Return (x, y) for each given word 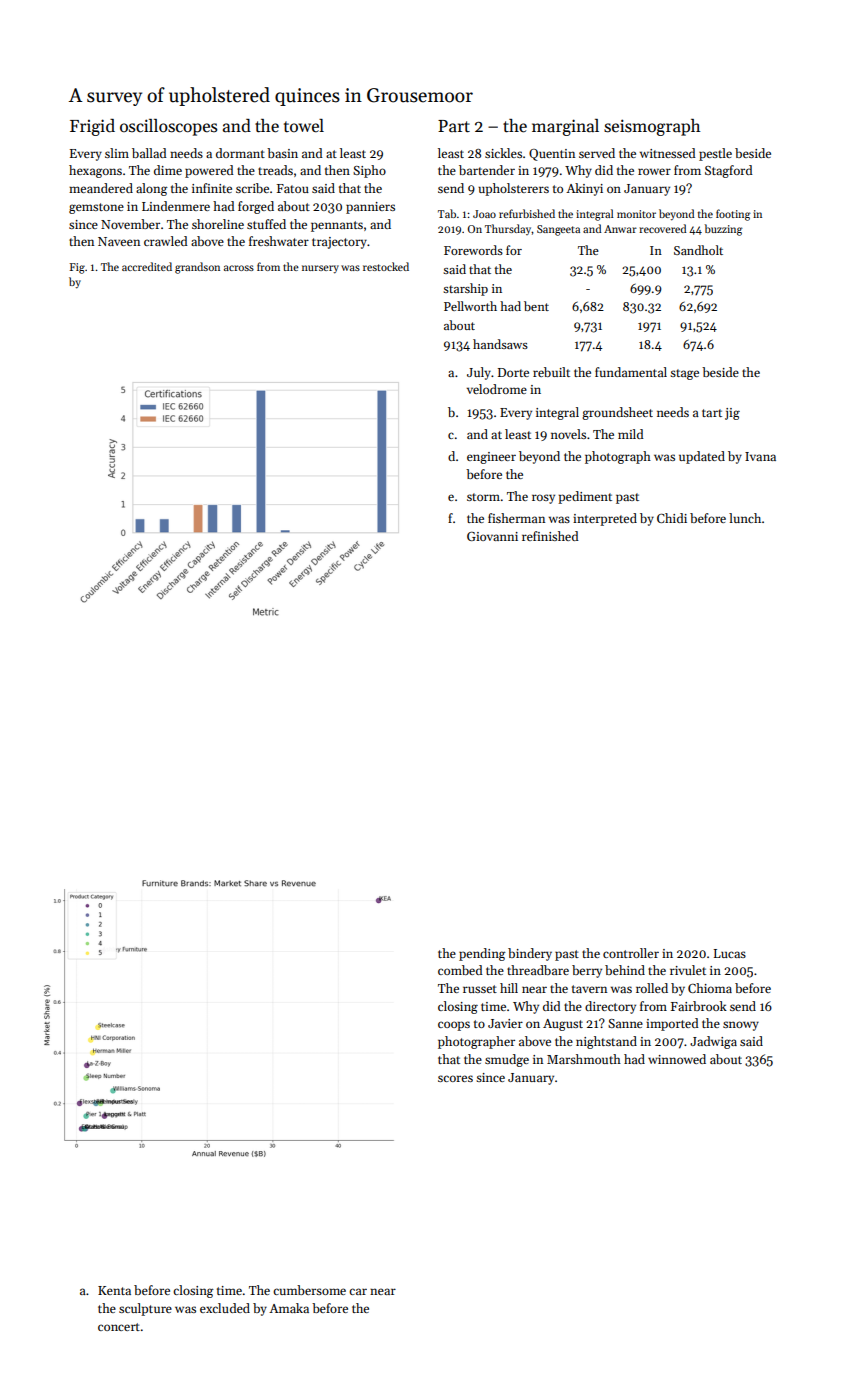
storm (483, 497)
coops (454, 1026)
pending (482, 954)
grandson (197, 268)
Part (454, 126)
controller (631, 953)
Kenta (114, 1290)
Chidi (672, 518)
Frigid (92, 127)
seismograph (652, 127)
